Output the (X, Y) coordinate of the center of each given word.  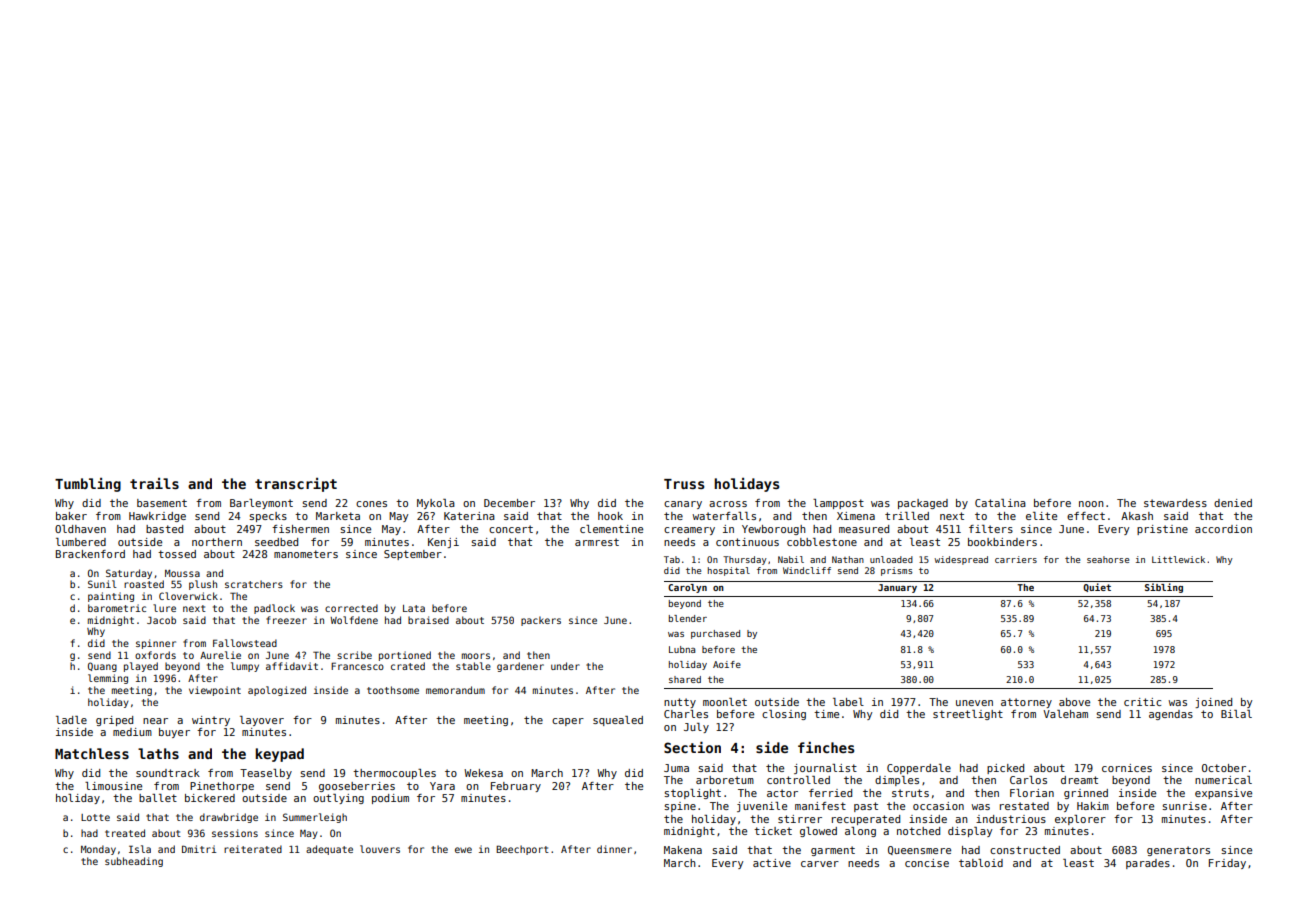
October (1224, 768)
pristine (1162, 530)
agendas (1171, 715)
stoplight (692, 794)
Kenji (443, 543)
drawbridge (229, 818)
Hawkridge (157, 517)
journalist (825, 769)
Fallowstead (245, 643)
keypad (279, 755)
